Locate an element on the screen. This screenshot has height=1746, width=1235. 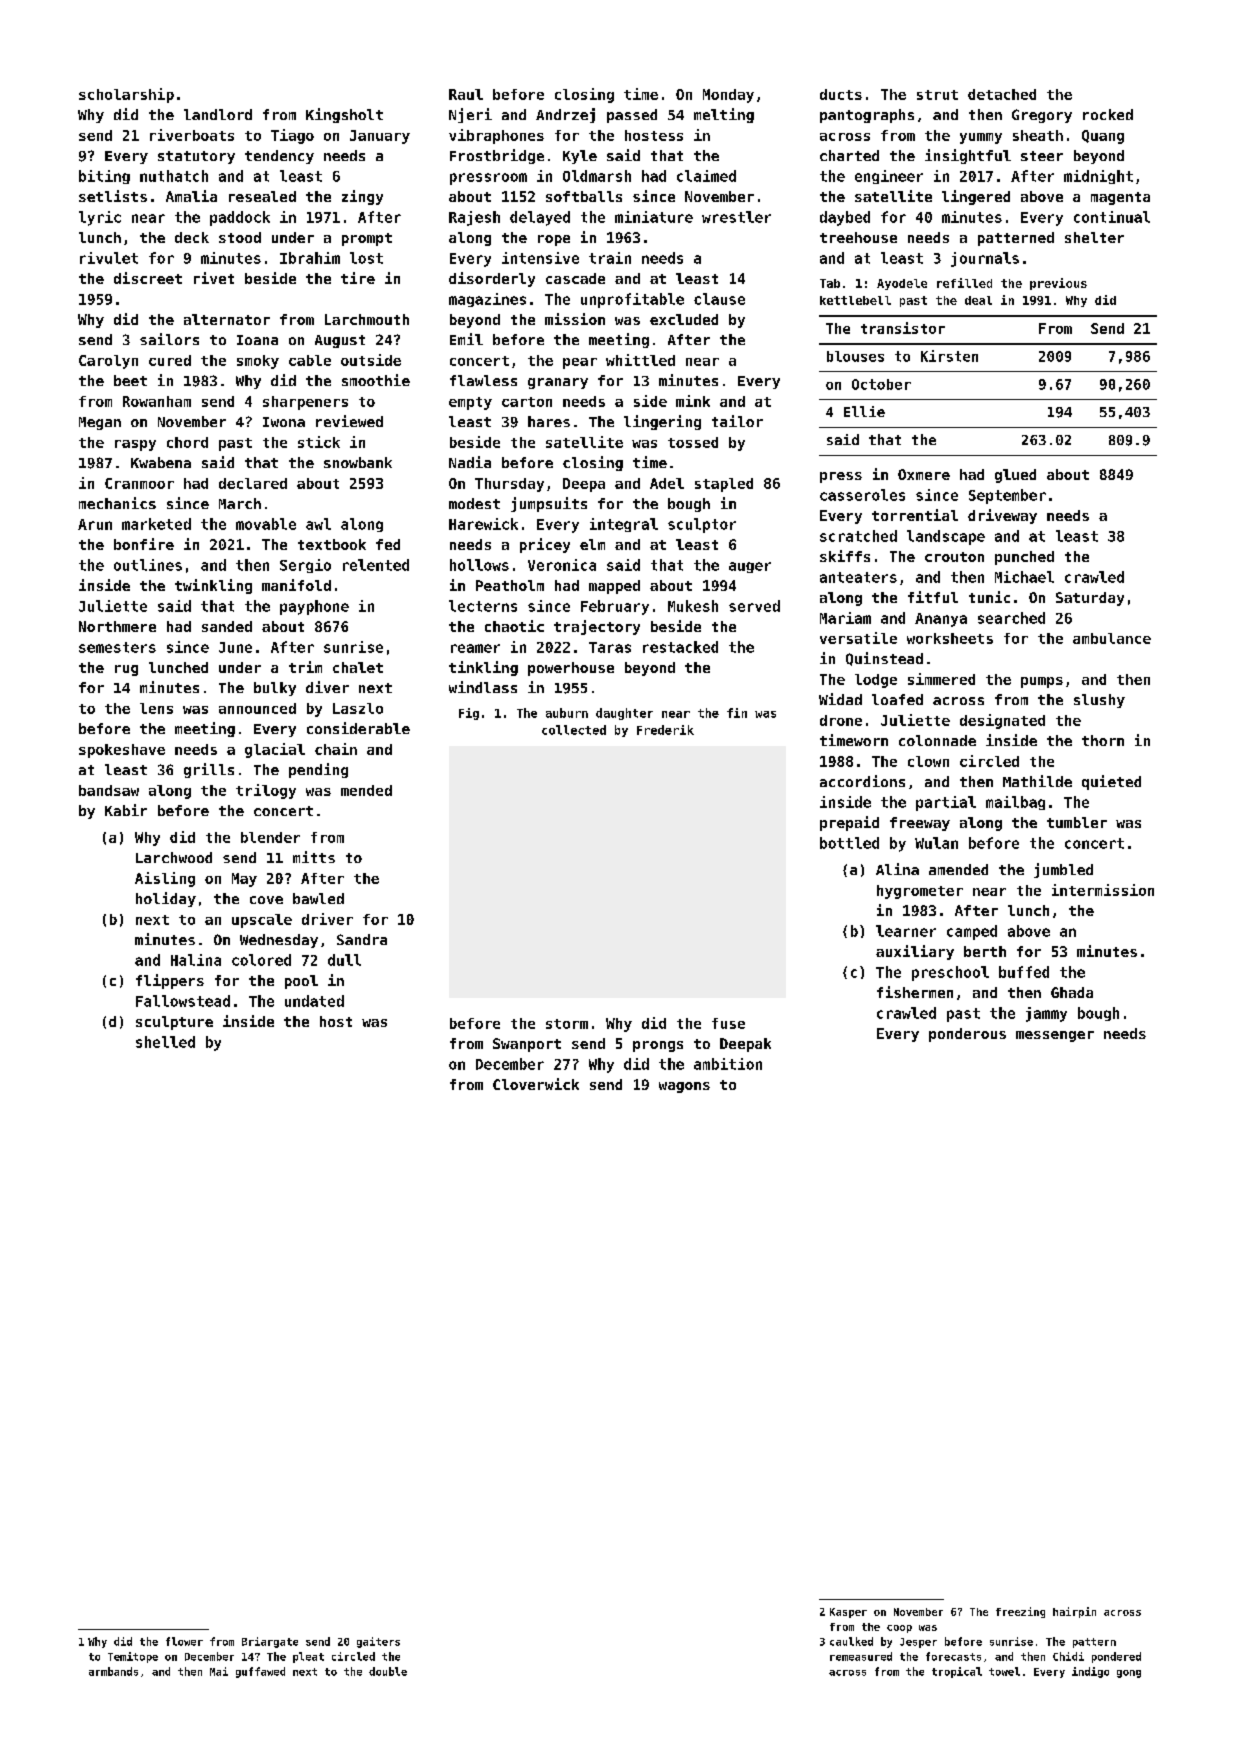
smoky is located at coordinates (258, 362).
